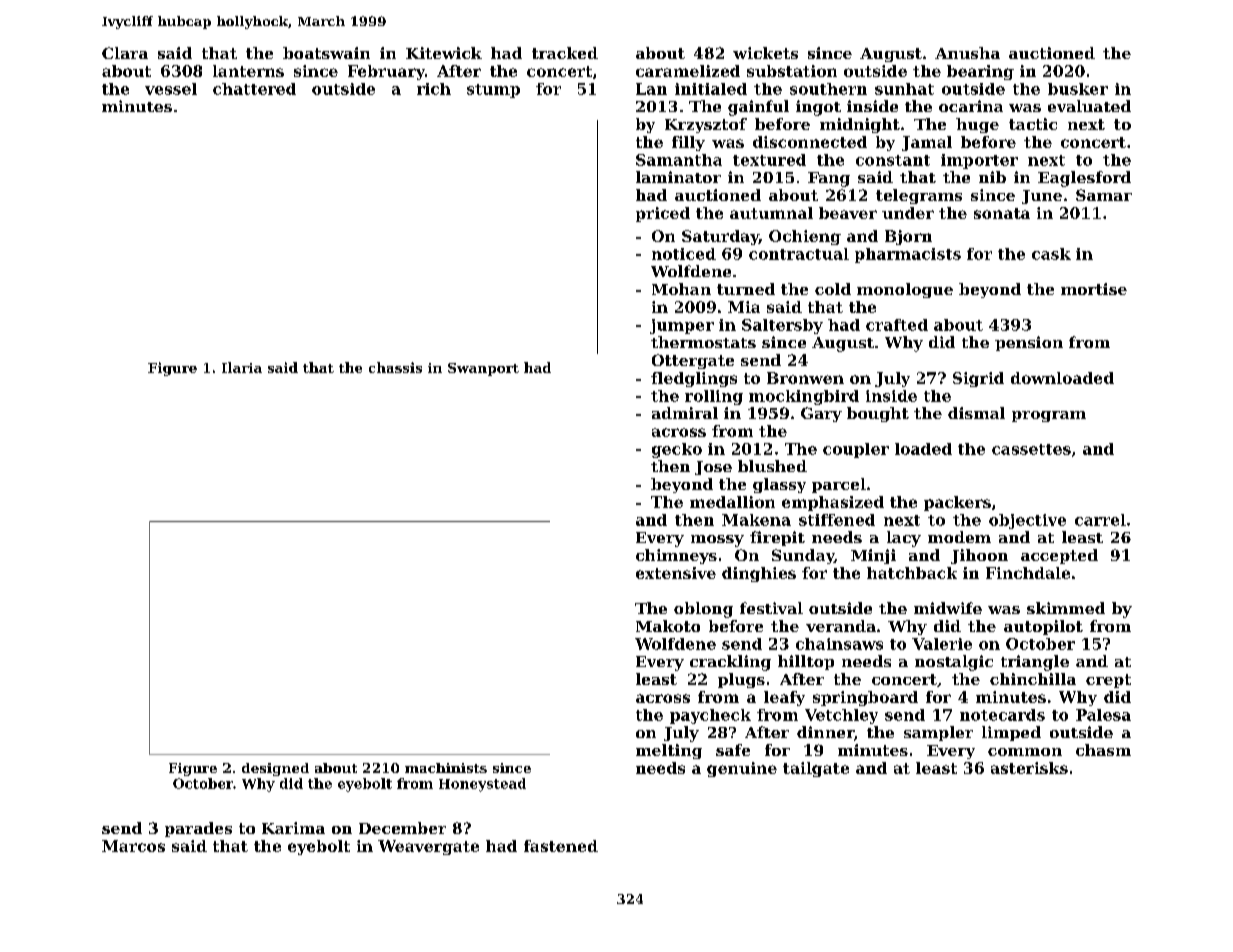 The height and width of the screenshot is (952, 1233). I want to click on Eaglesford, so click(1084, 179).
